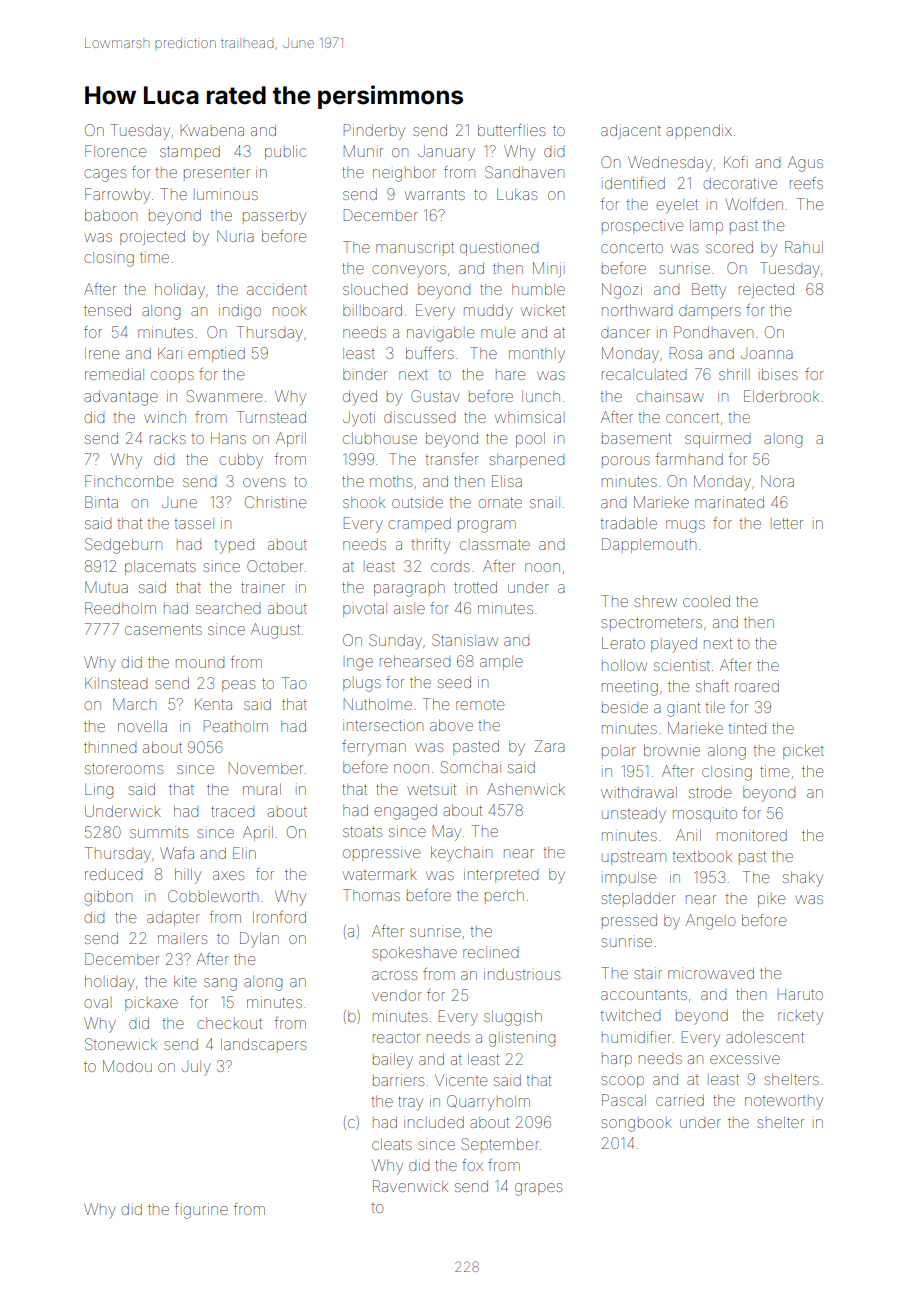 The image size is (908, 1316). I want to click on polar, so click(619, 750).
